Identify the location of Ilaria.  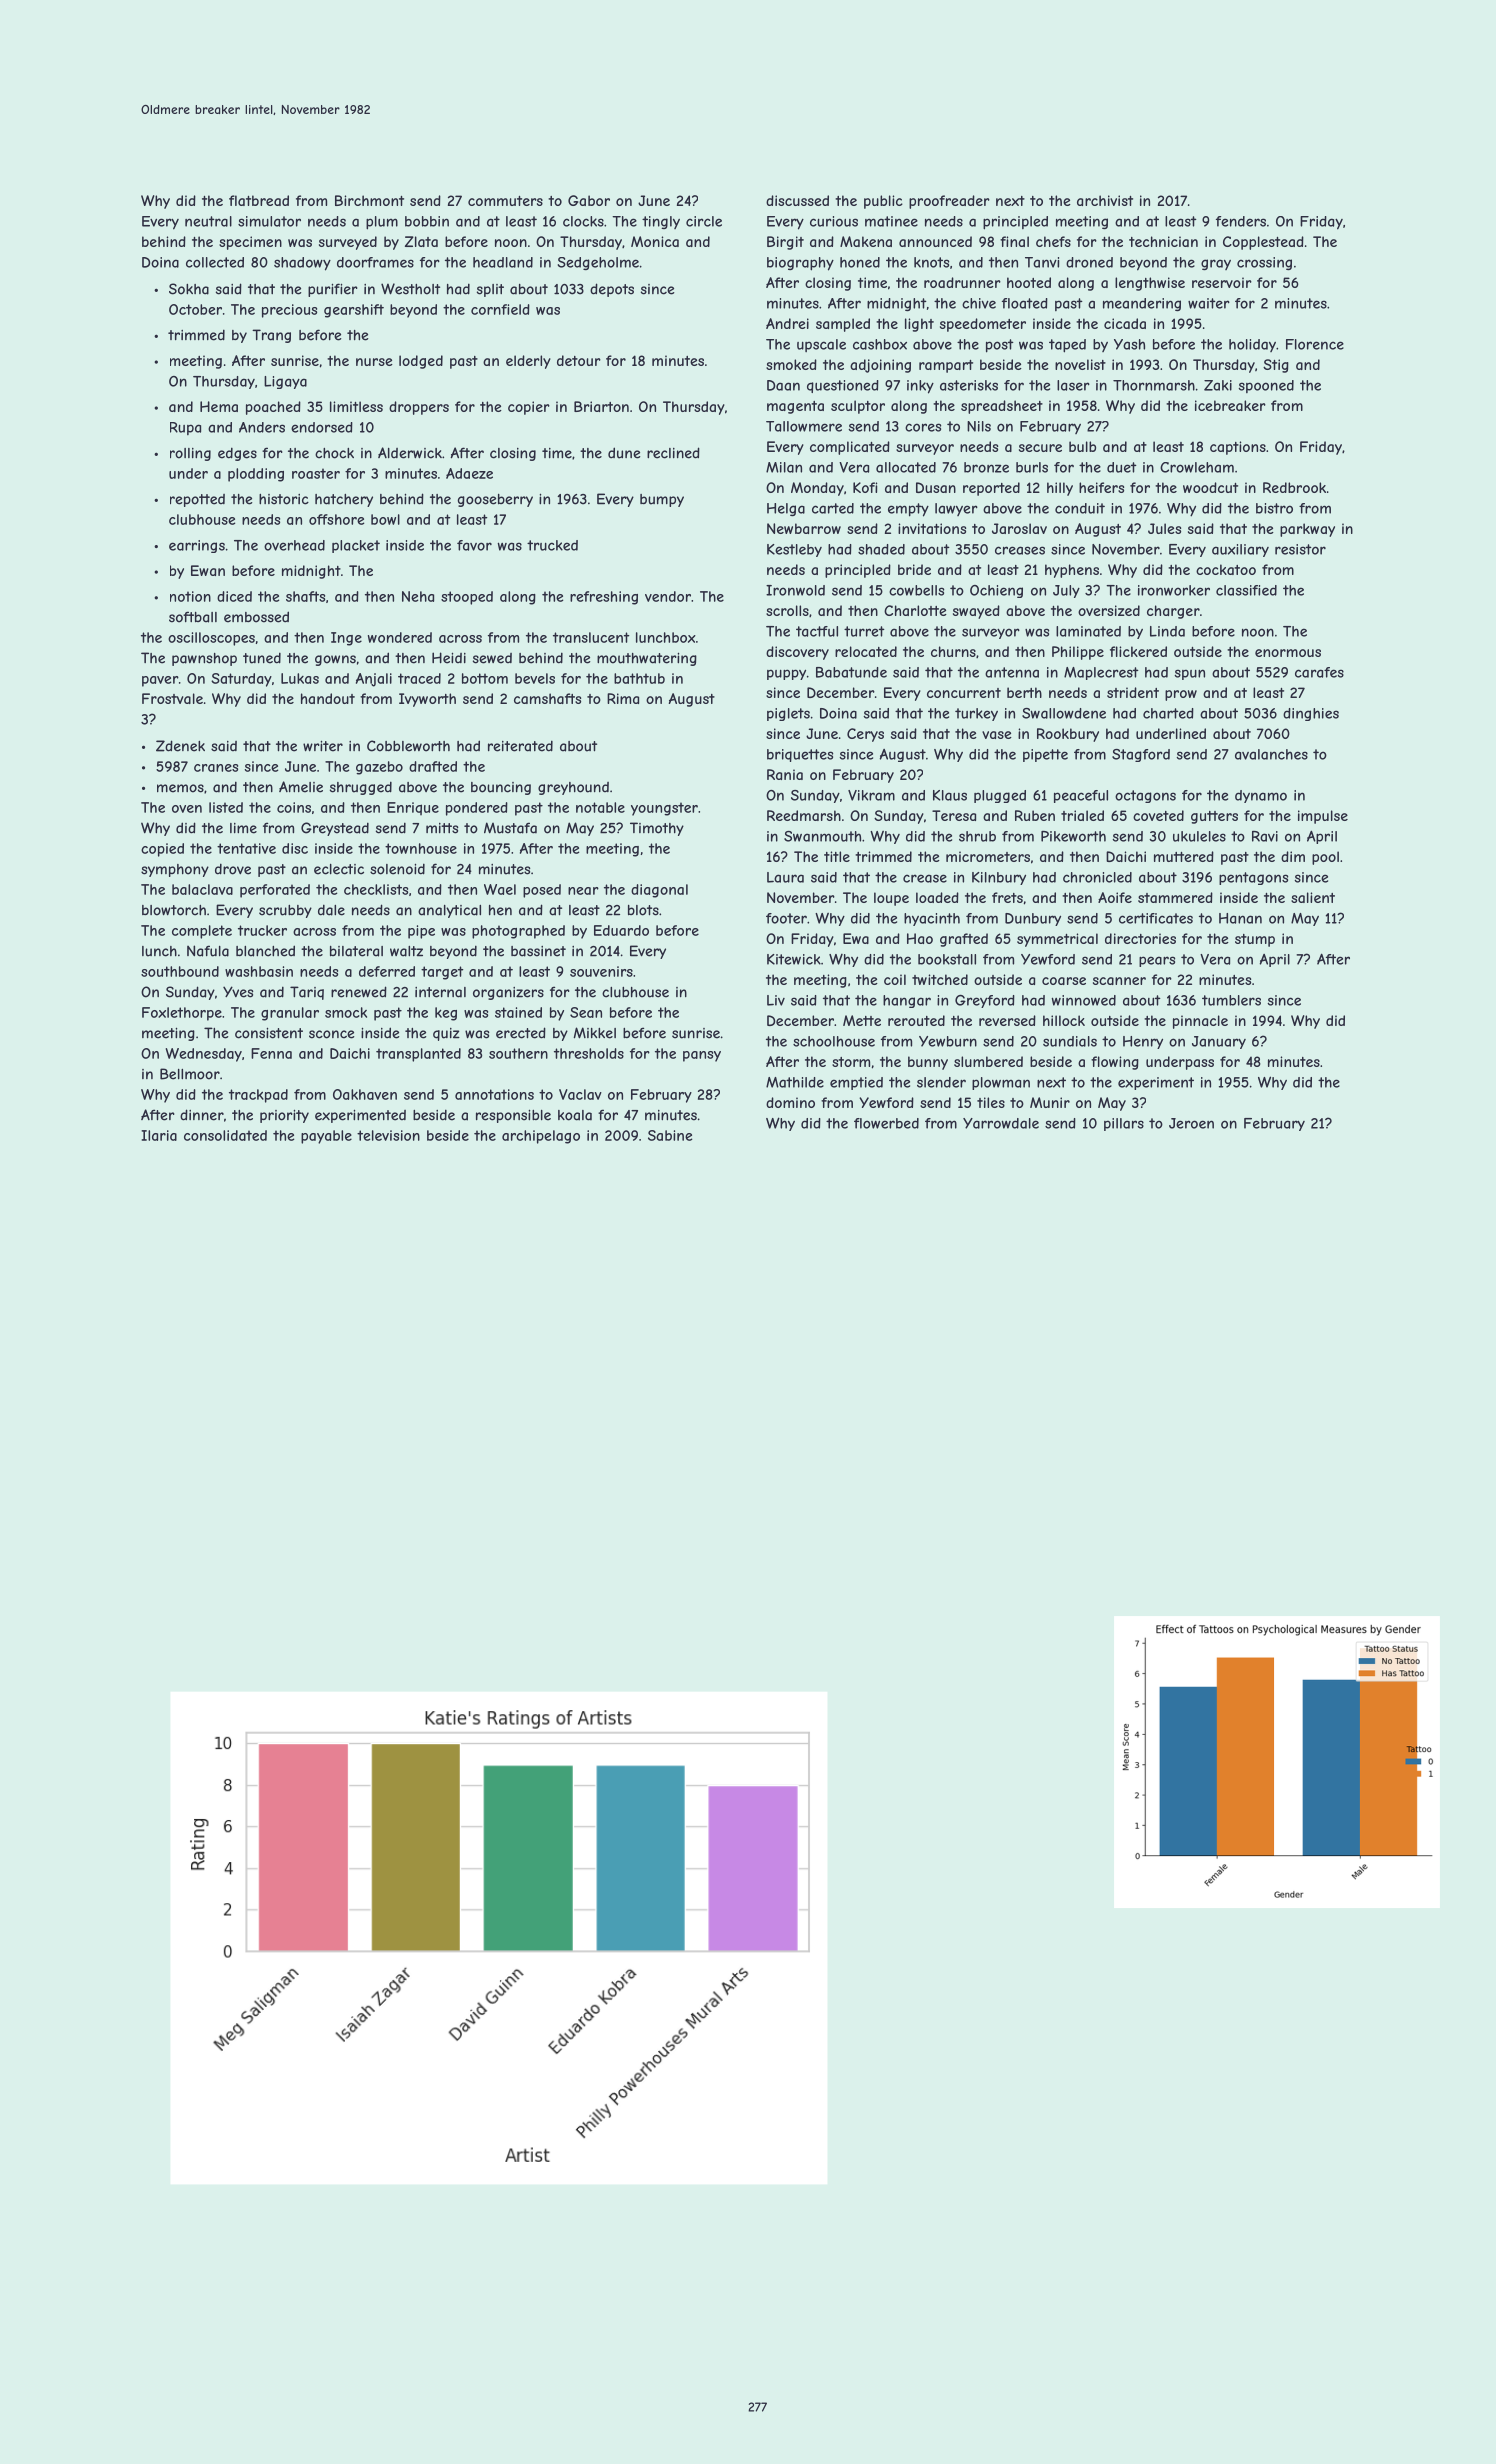
(159, 1135).
